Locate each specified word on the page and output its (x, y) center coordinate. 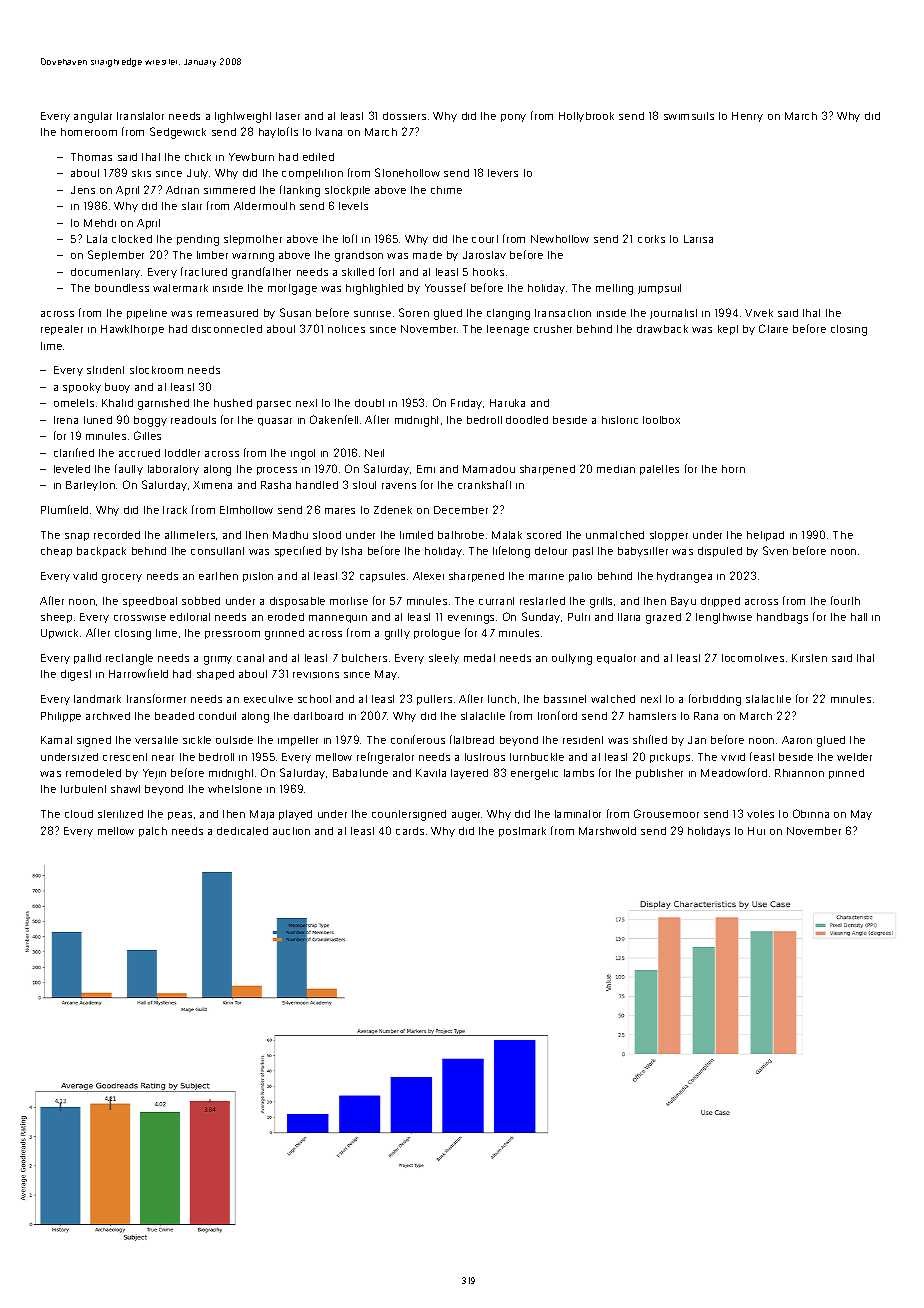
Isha (352, 551)
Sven (775, 550)
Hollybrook (586, 117)
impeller (298, 741)
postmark (522, 832)
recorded (117, 535)
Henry (747, 117)
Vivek (759, 313)
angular (93, 117)
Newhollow (560, 239)
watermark (180, 288)
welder (854, 757)
